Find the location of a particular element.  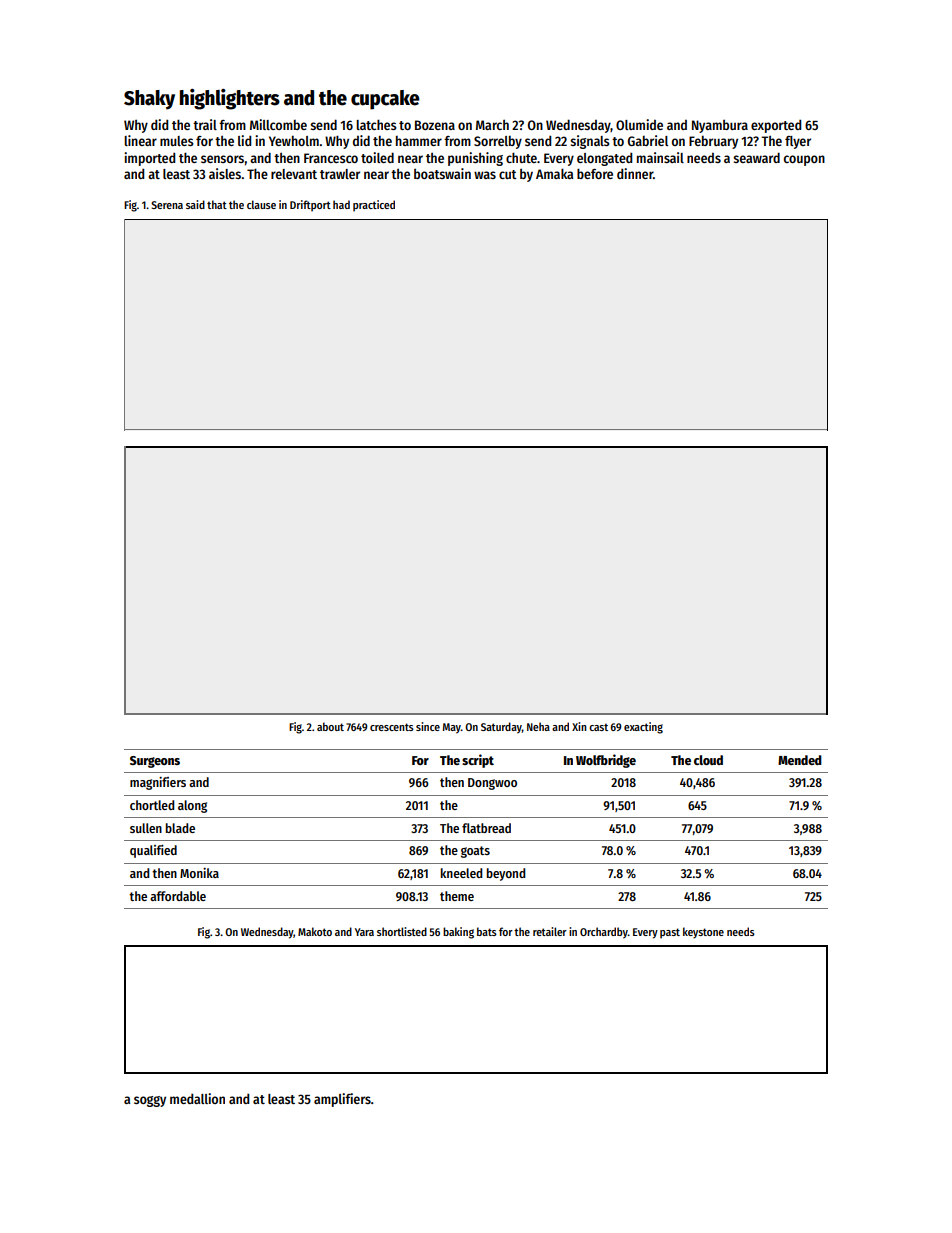

Millcombe is located at coordinates (278, 124).
